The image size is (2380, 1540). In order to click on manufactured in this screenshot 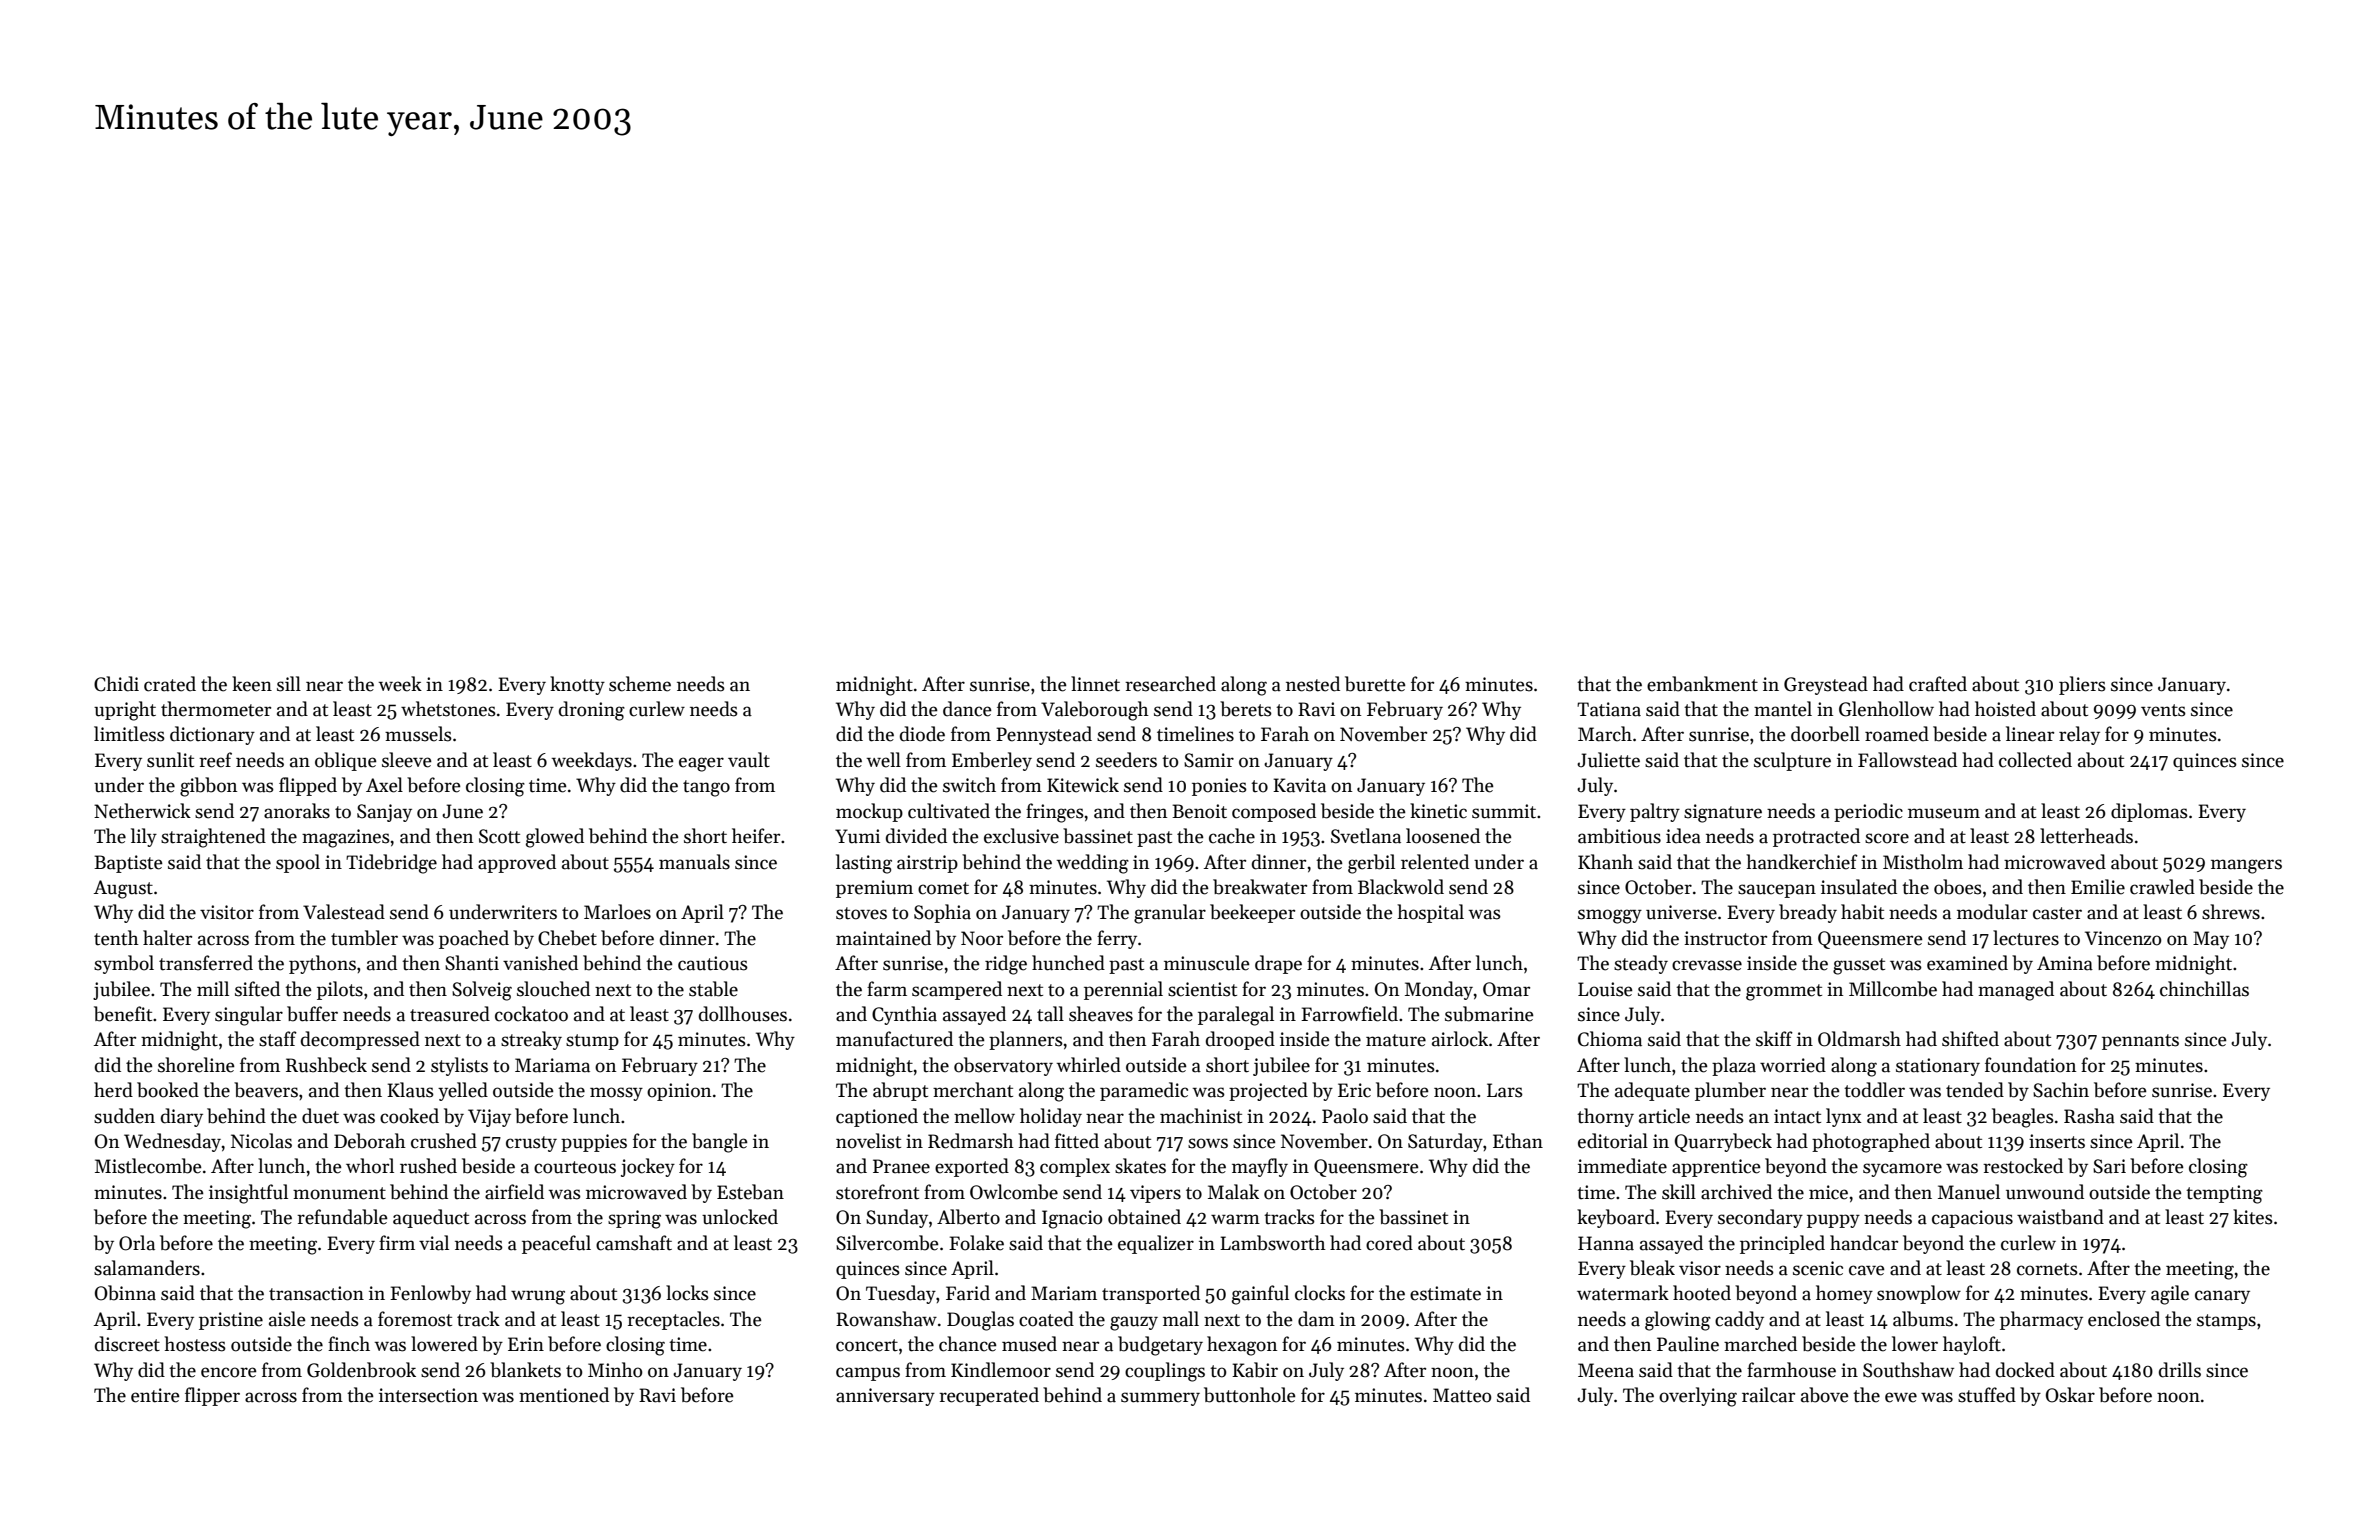, I will do `click(894, 1039)`.
